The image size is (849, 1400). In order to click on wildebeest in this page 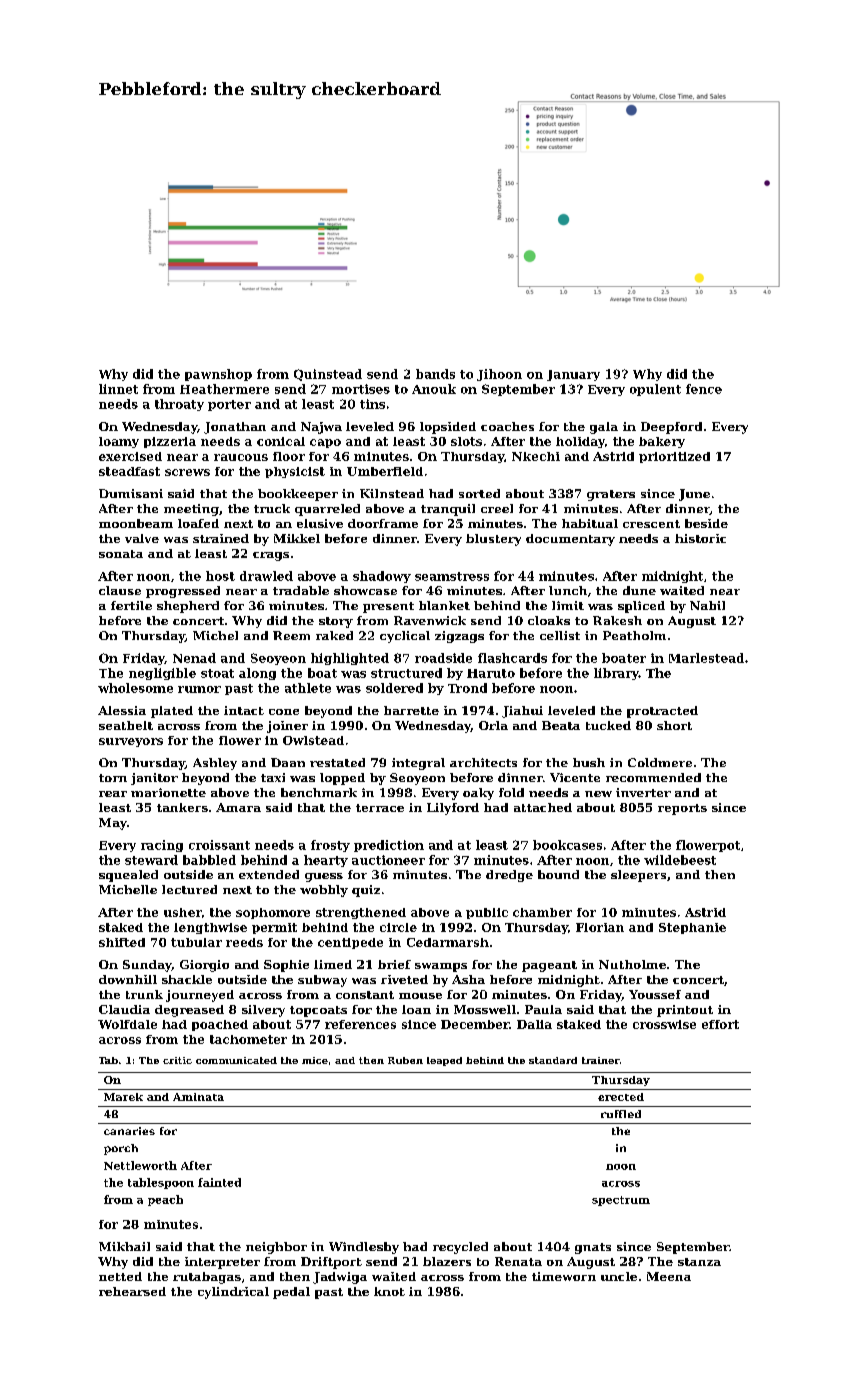, I will do `click(680, 860)`.
